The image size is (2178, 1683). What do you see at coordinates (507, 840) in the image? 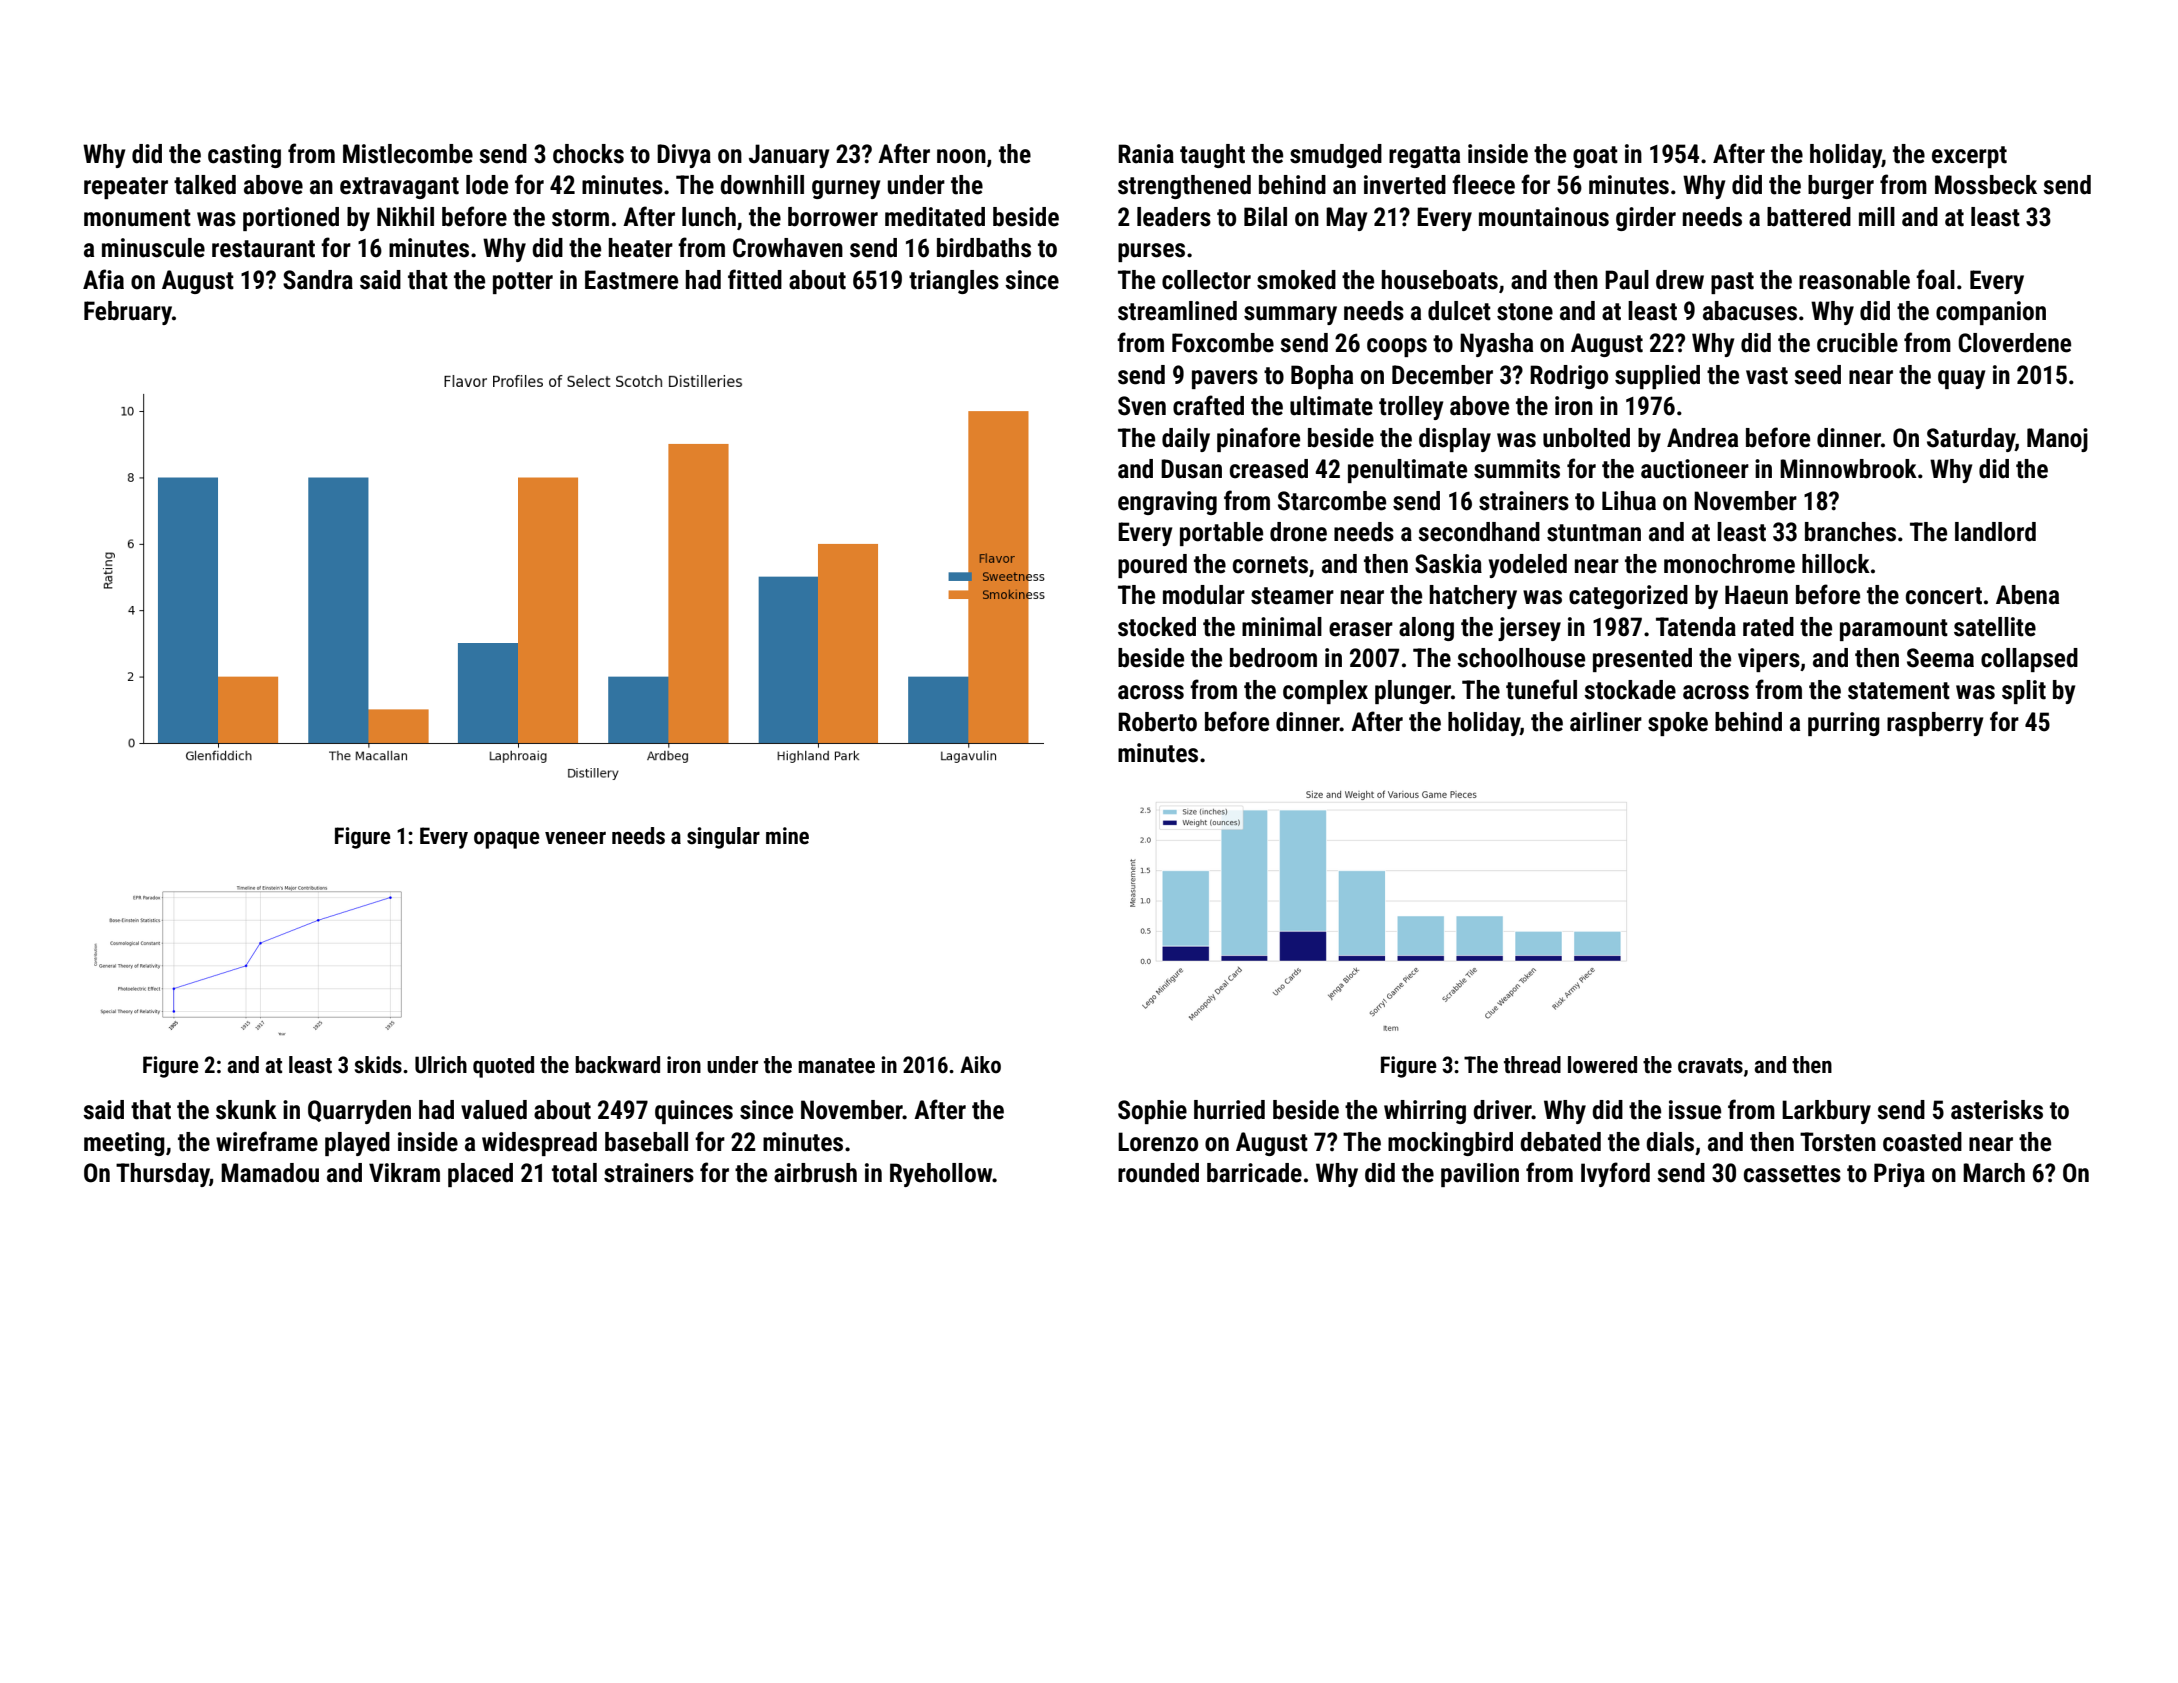
I see `opaque` at bounding box center [507, 840].
